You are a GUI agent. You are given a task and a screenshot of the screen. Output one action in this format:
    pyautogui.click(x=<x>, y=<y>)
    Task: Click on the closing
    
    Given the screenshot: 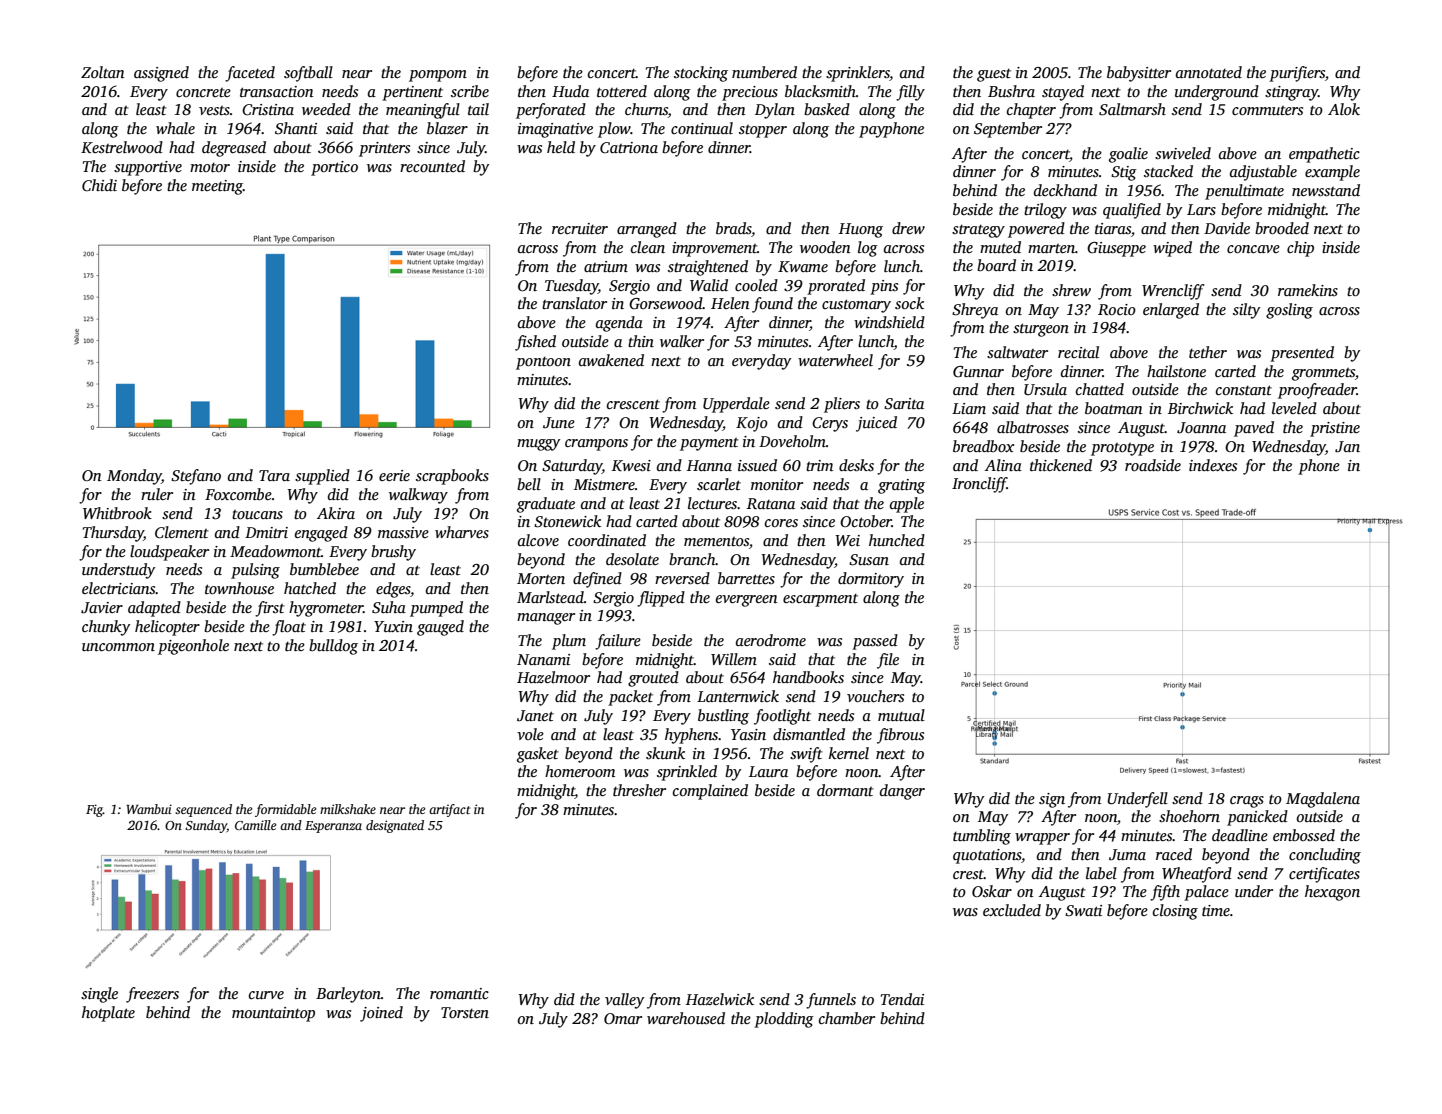 What is the action you would take?
    pyautogui.click(x=1175, y=912)
